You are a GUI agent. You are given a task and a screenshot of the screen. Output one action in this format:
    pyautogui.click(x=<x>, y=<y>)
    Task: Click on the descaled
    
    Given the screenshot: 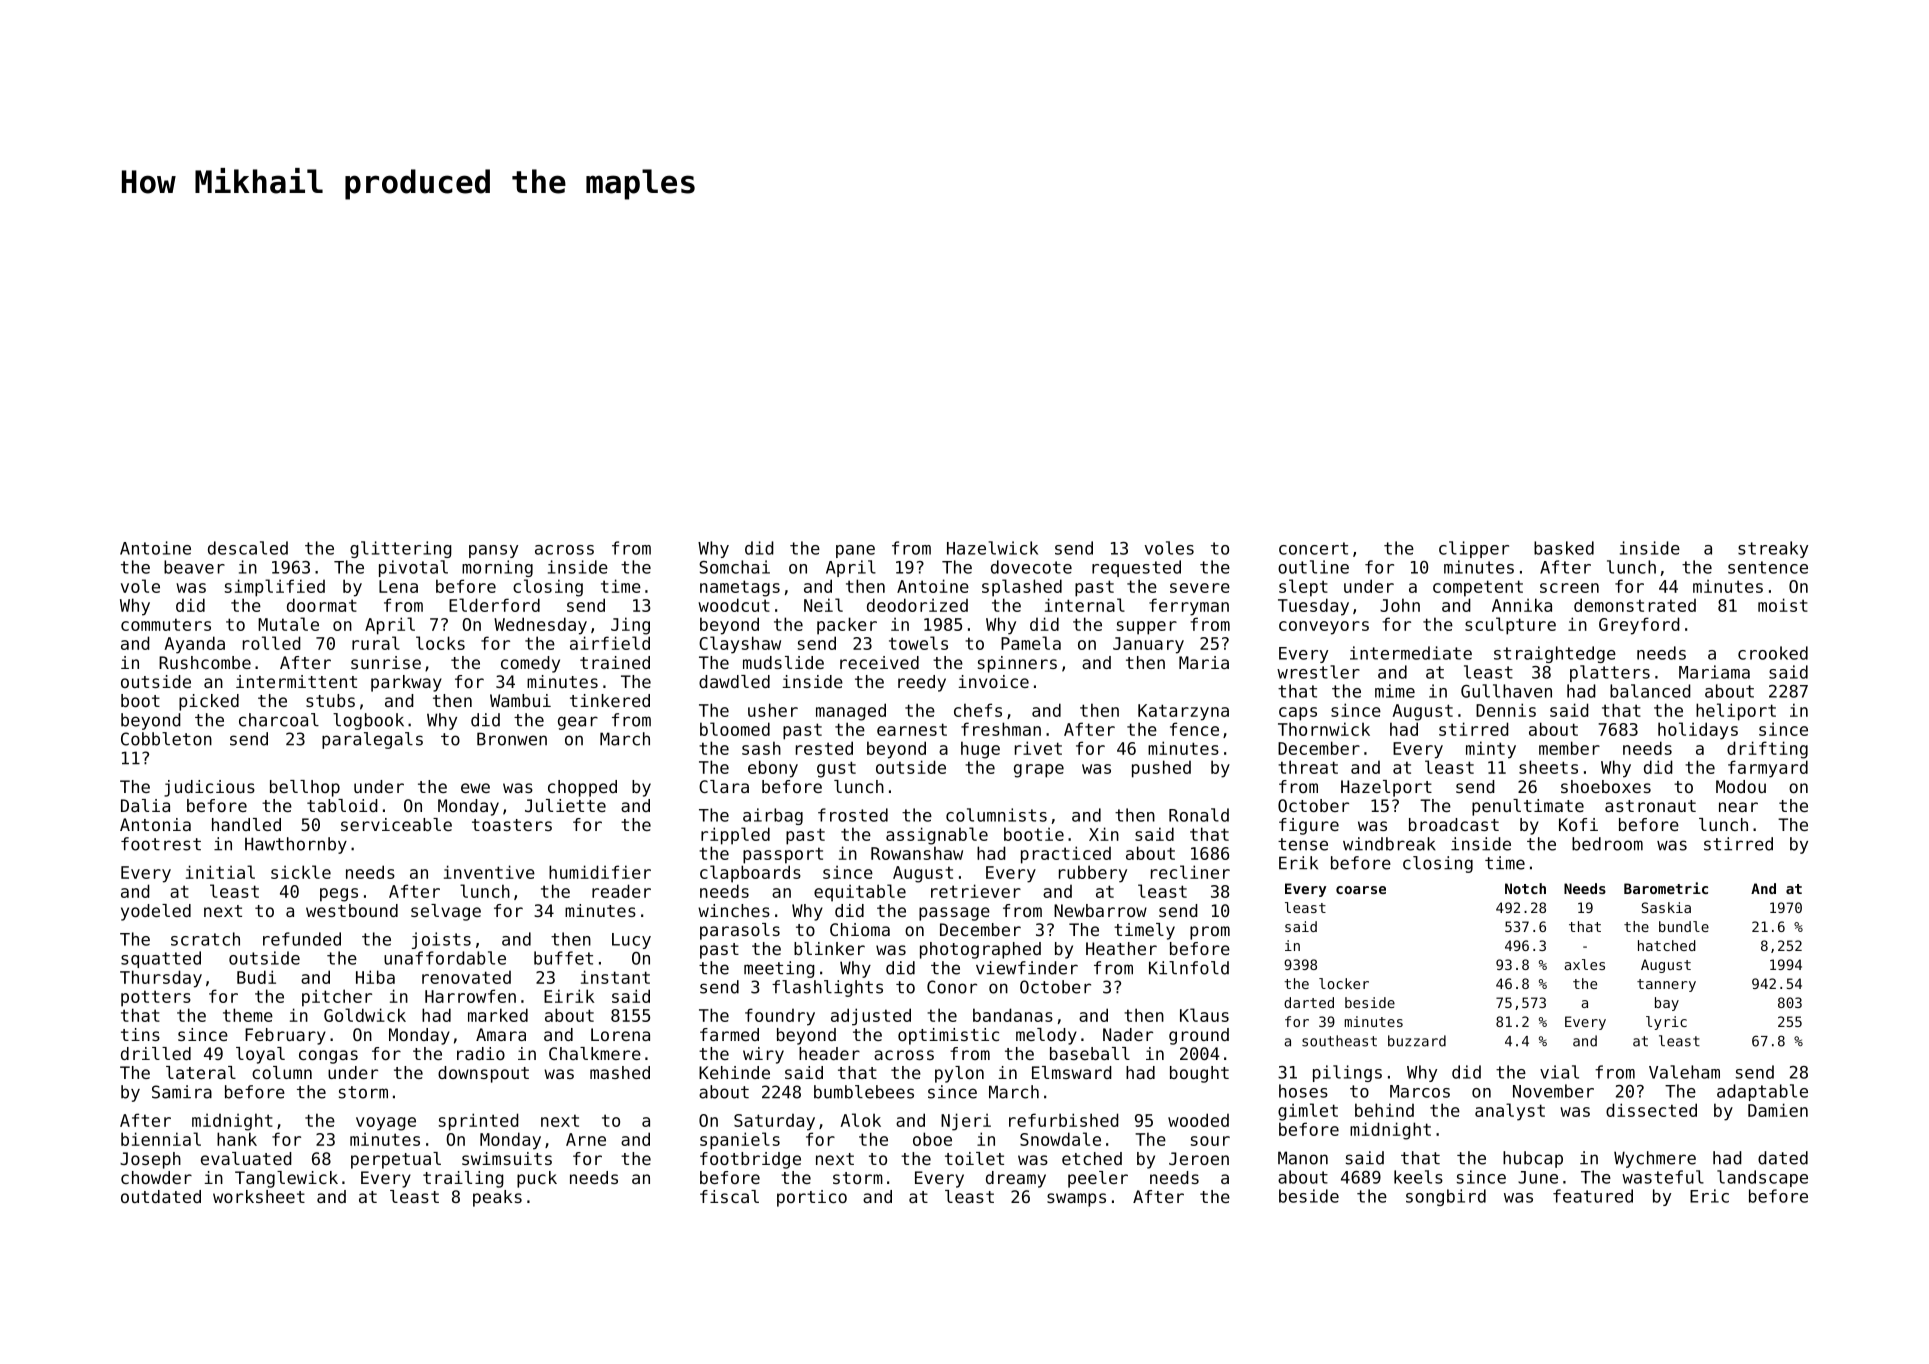 What is the action you would take?
    pyautogui.click(x=248, y=548)
